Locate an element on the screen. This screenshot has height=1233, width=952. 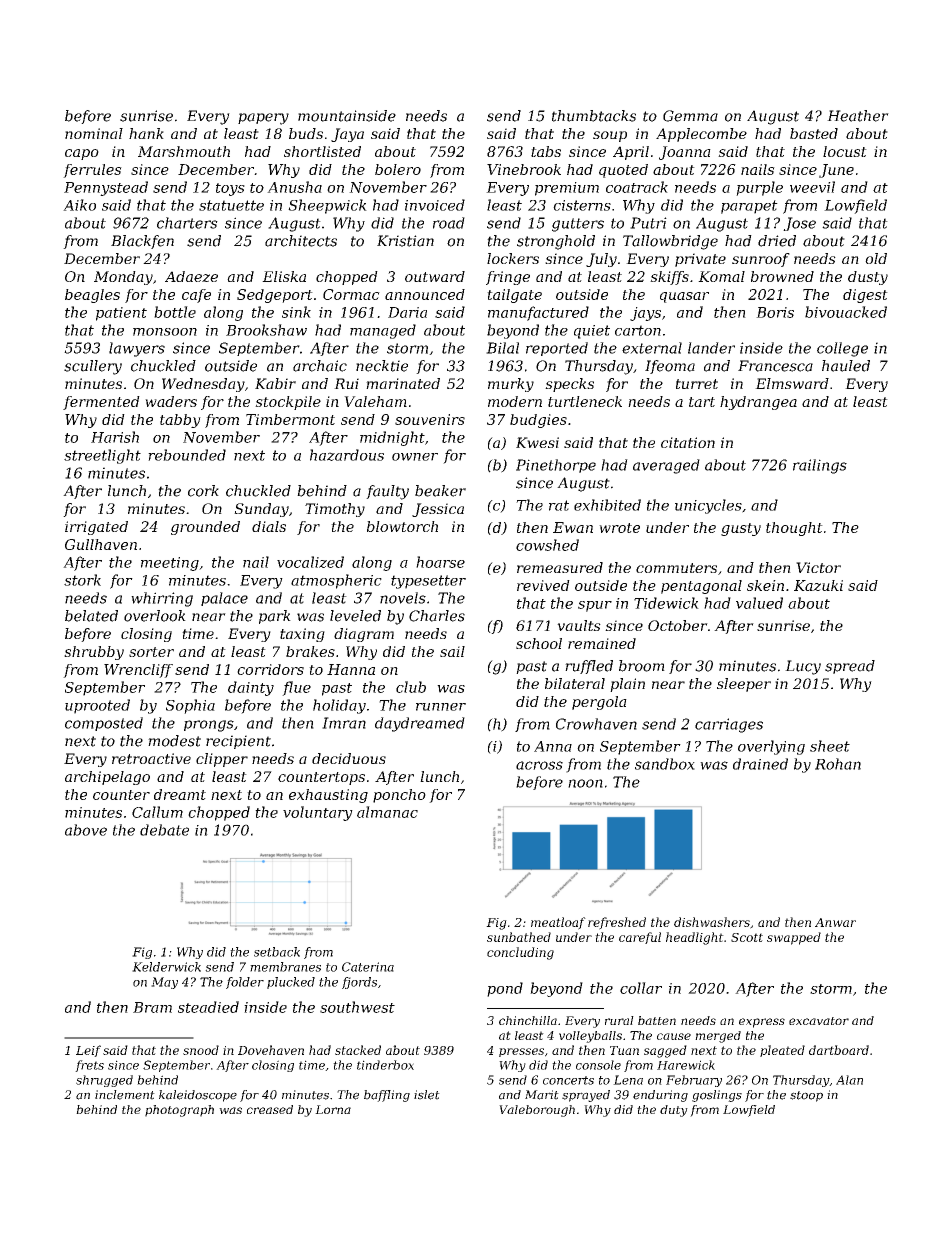
citation is located at coordinates (688, 442).
